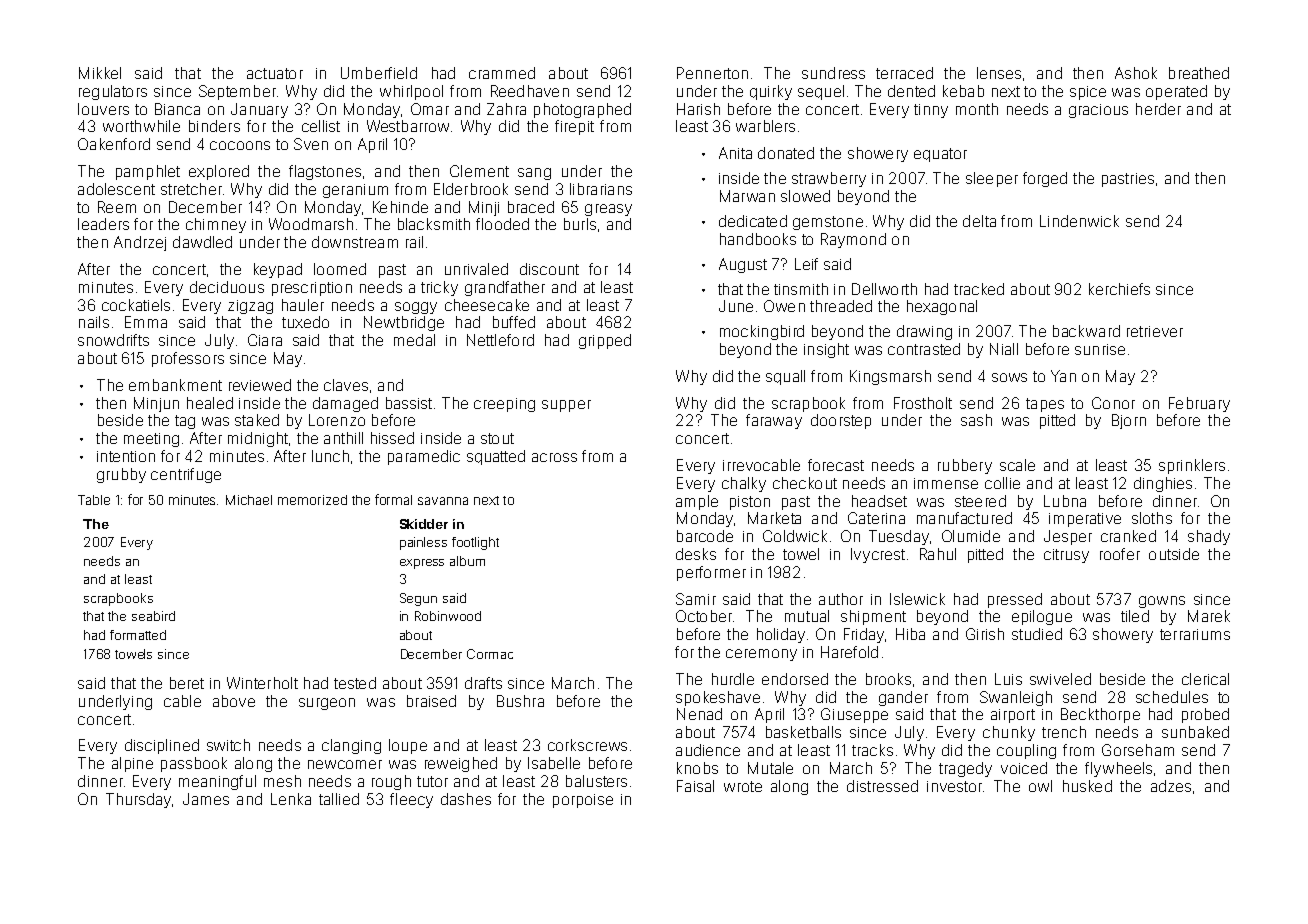 The width and height of the page is (1308, 924). What do you see at coordinates (94, 322) in the page?
I see `nails` at bounding box center [94, 322].
